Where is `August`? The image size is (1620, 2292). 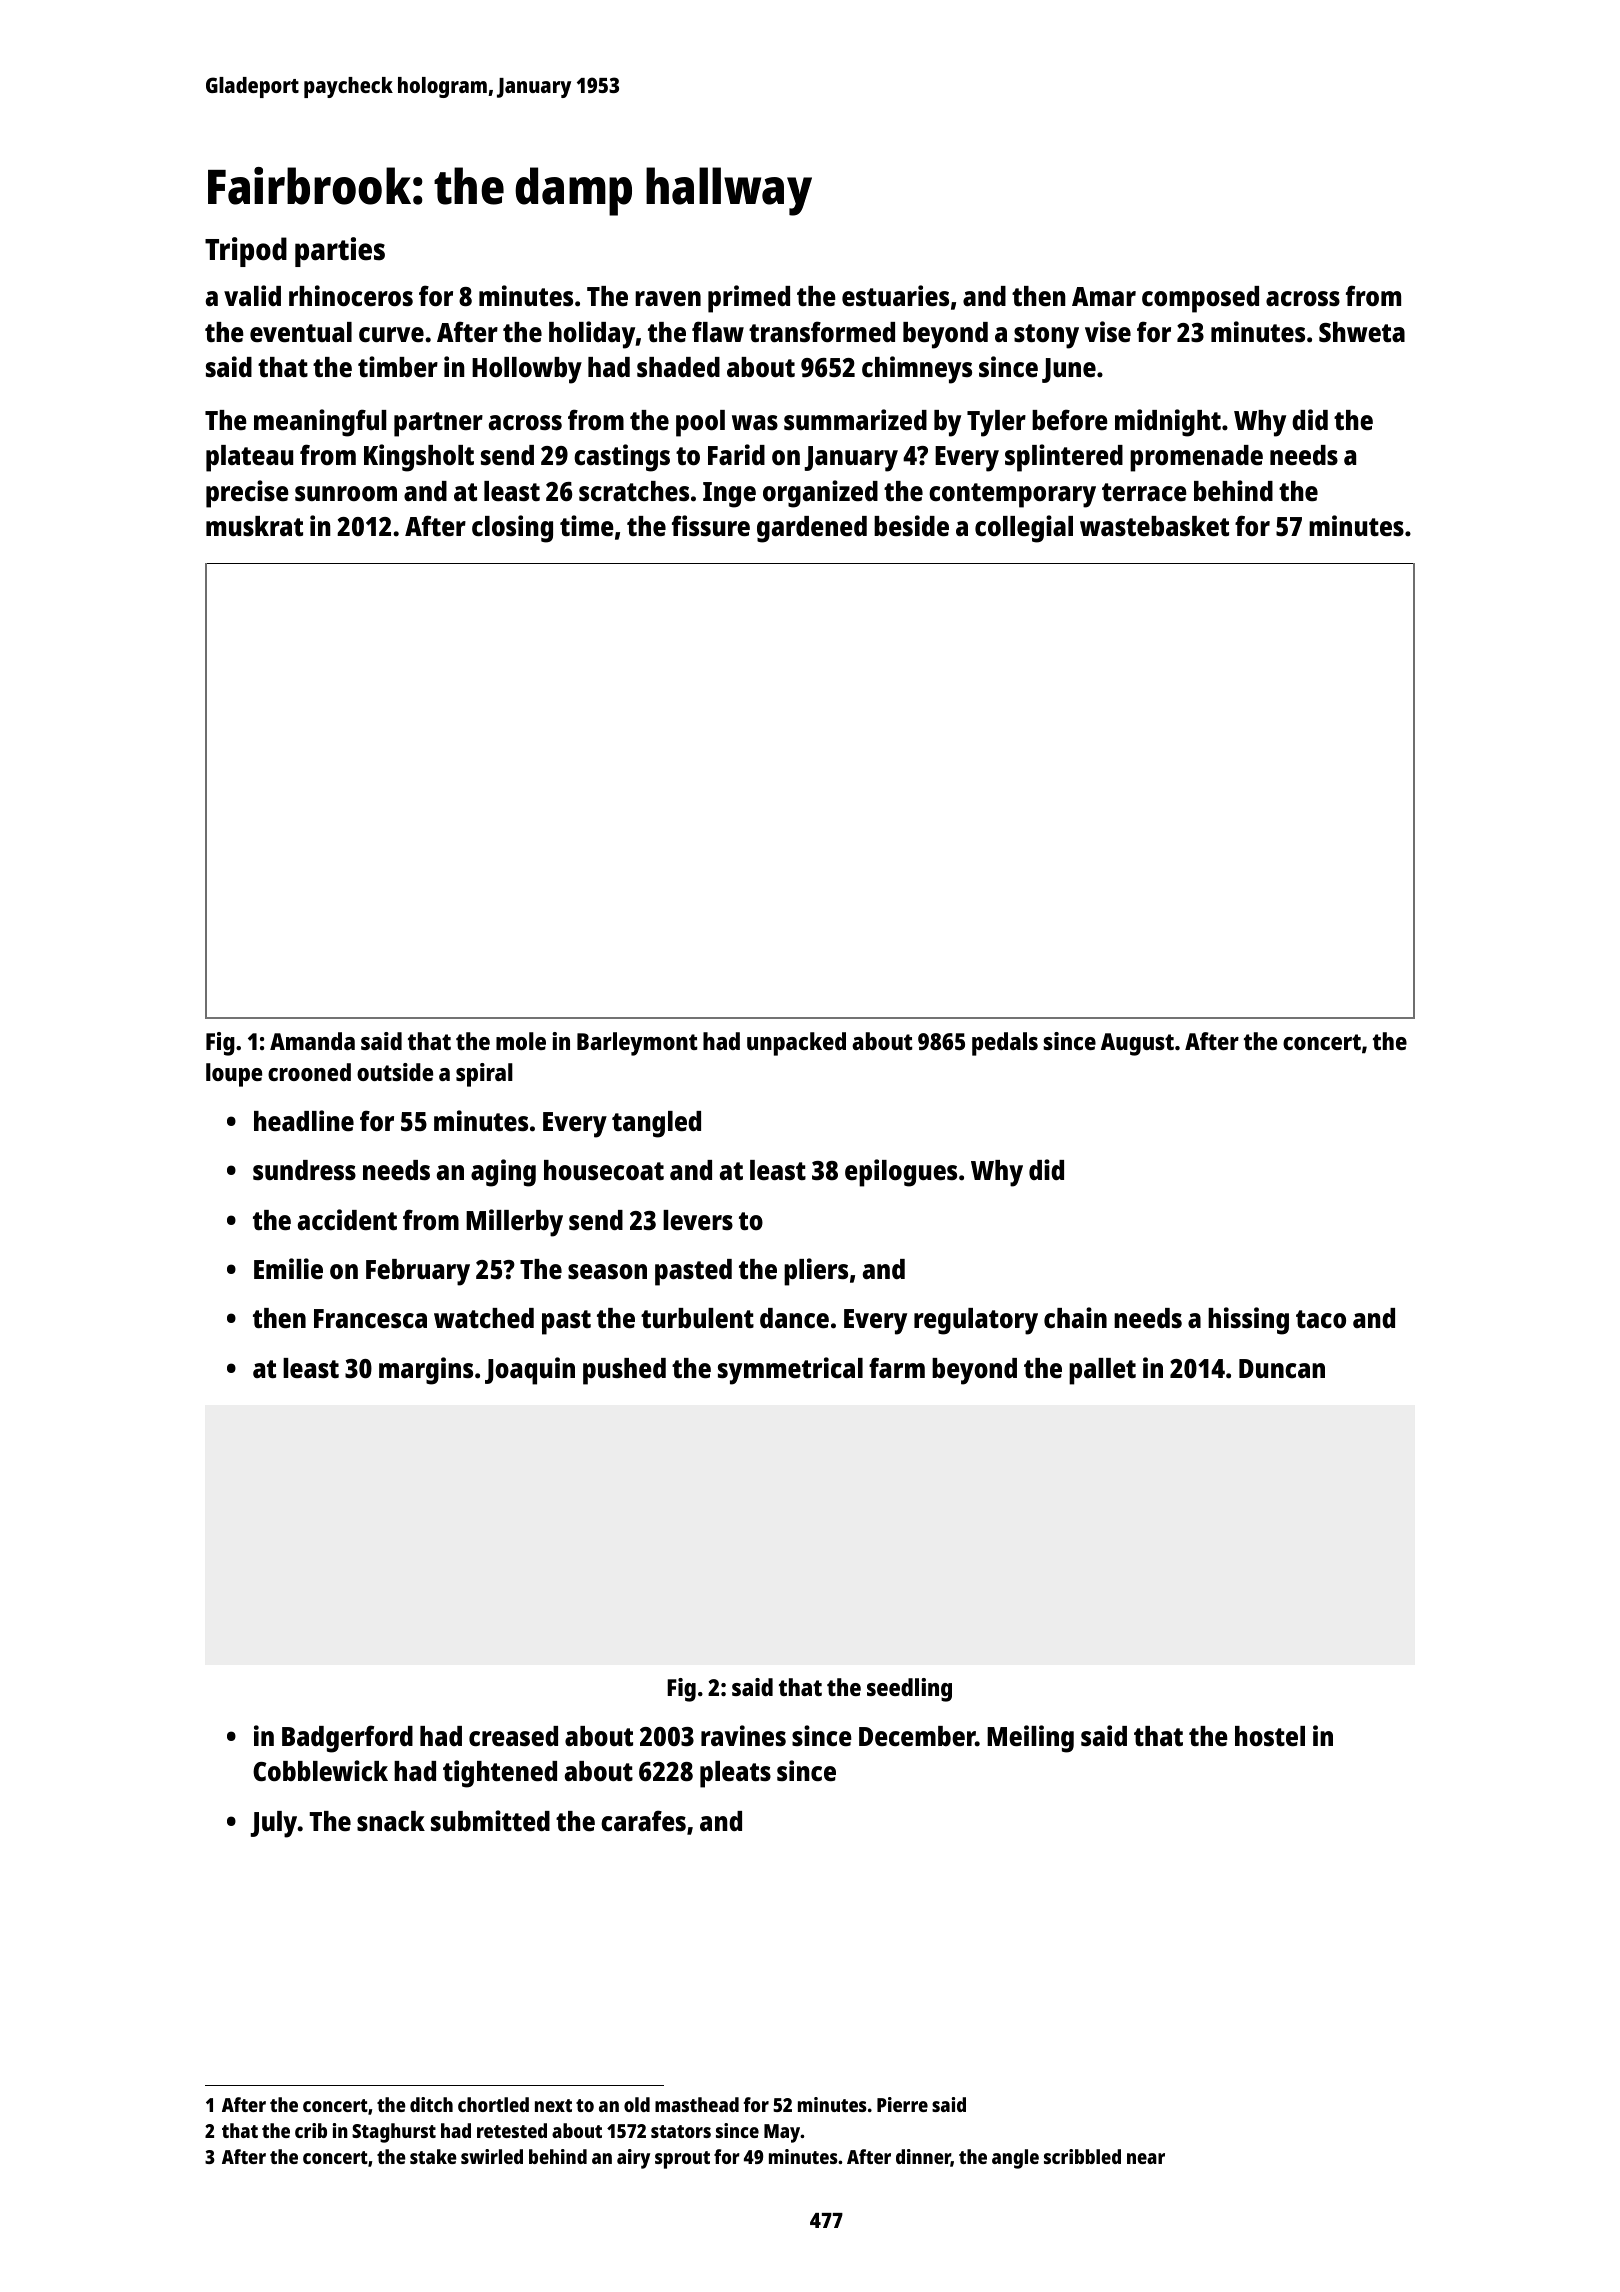 August is located at coordinates (1137, 1044).
